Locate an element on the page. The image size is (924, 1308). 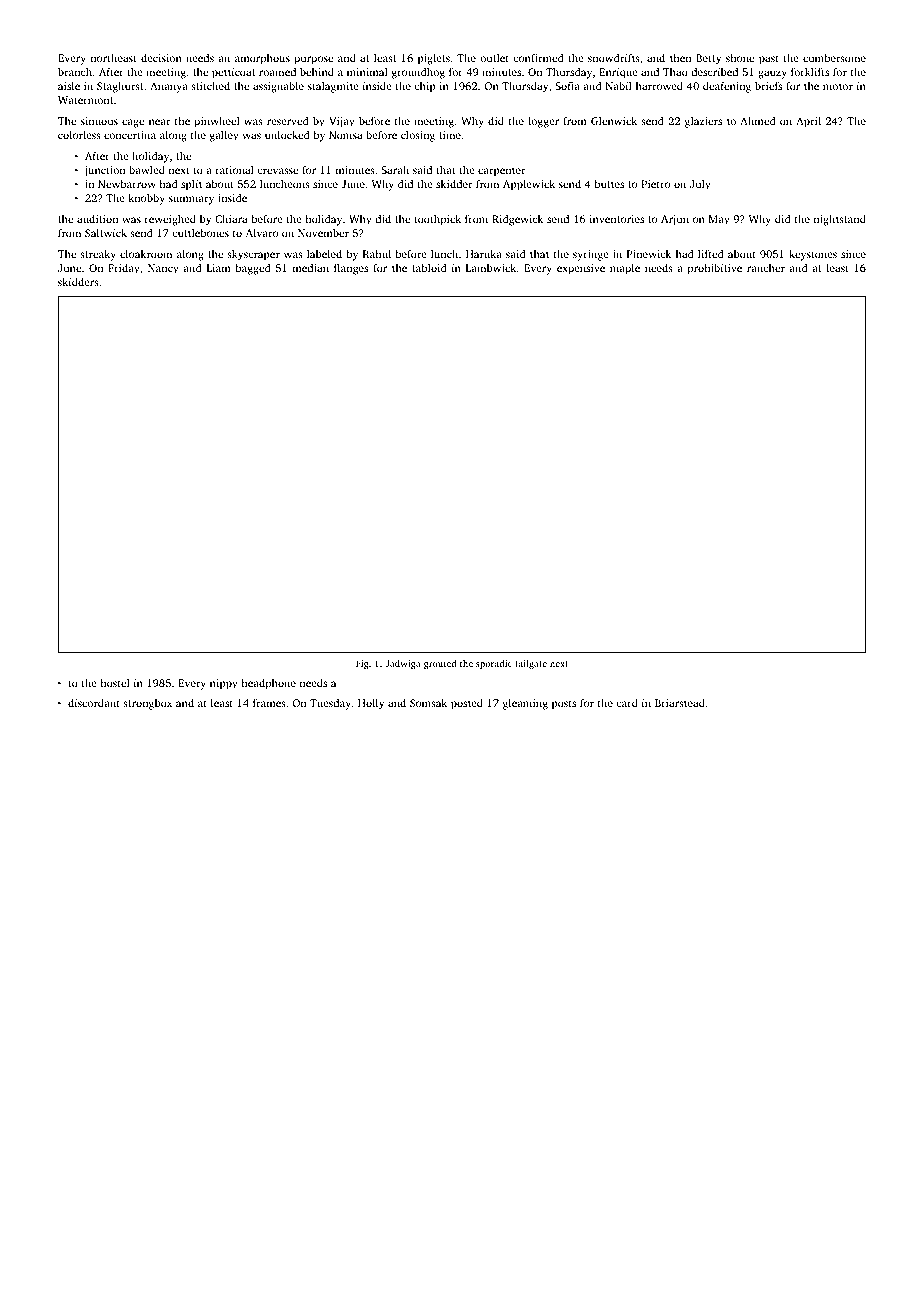
Pietro is located at coordinates (655, 184).
